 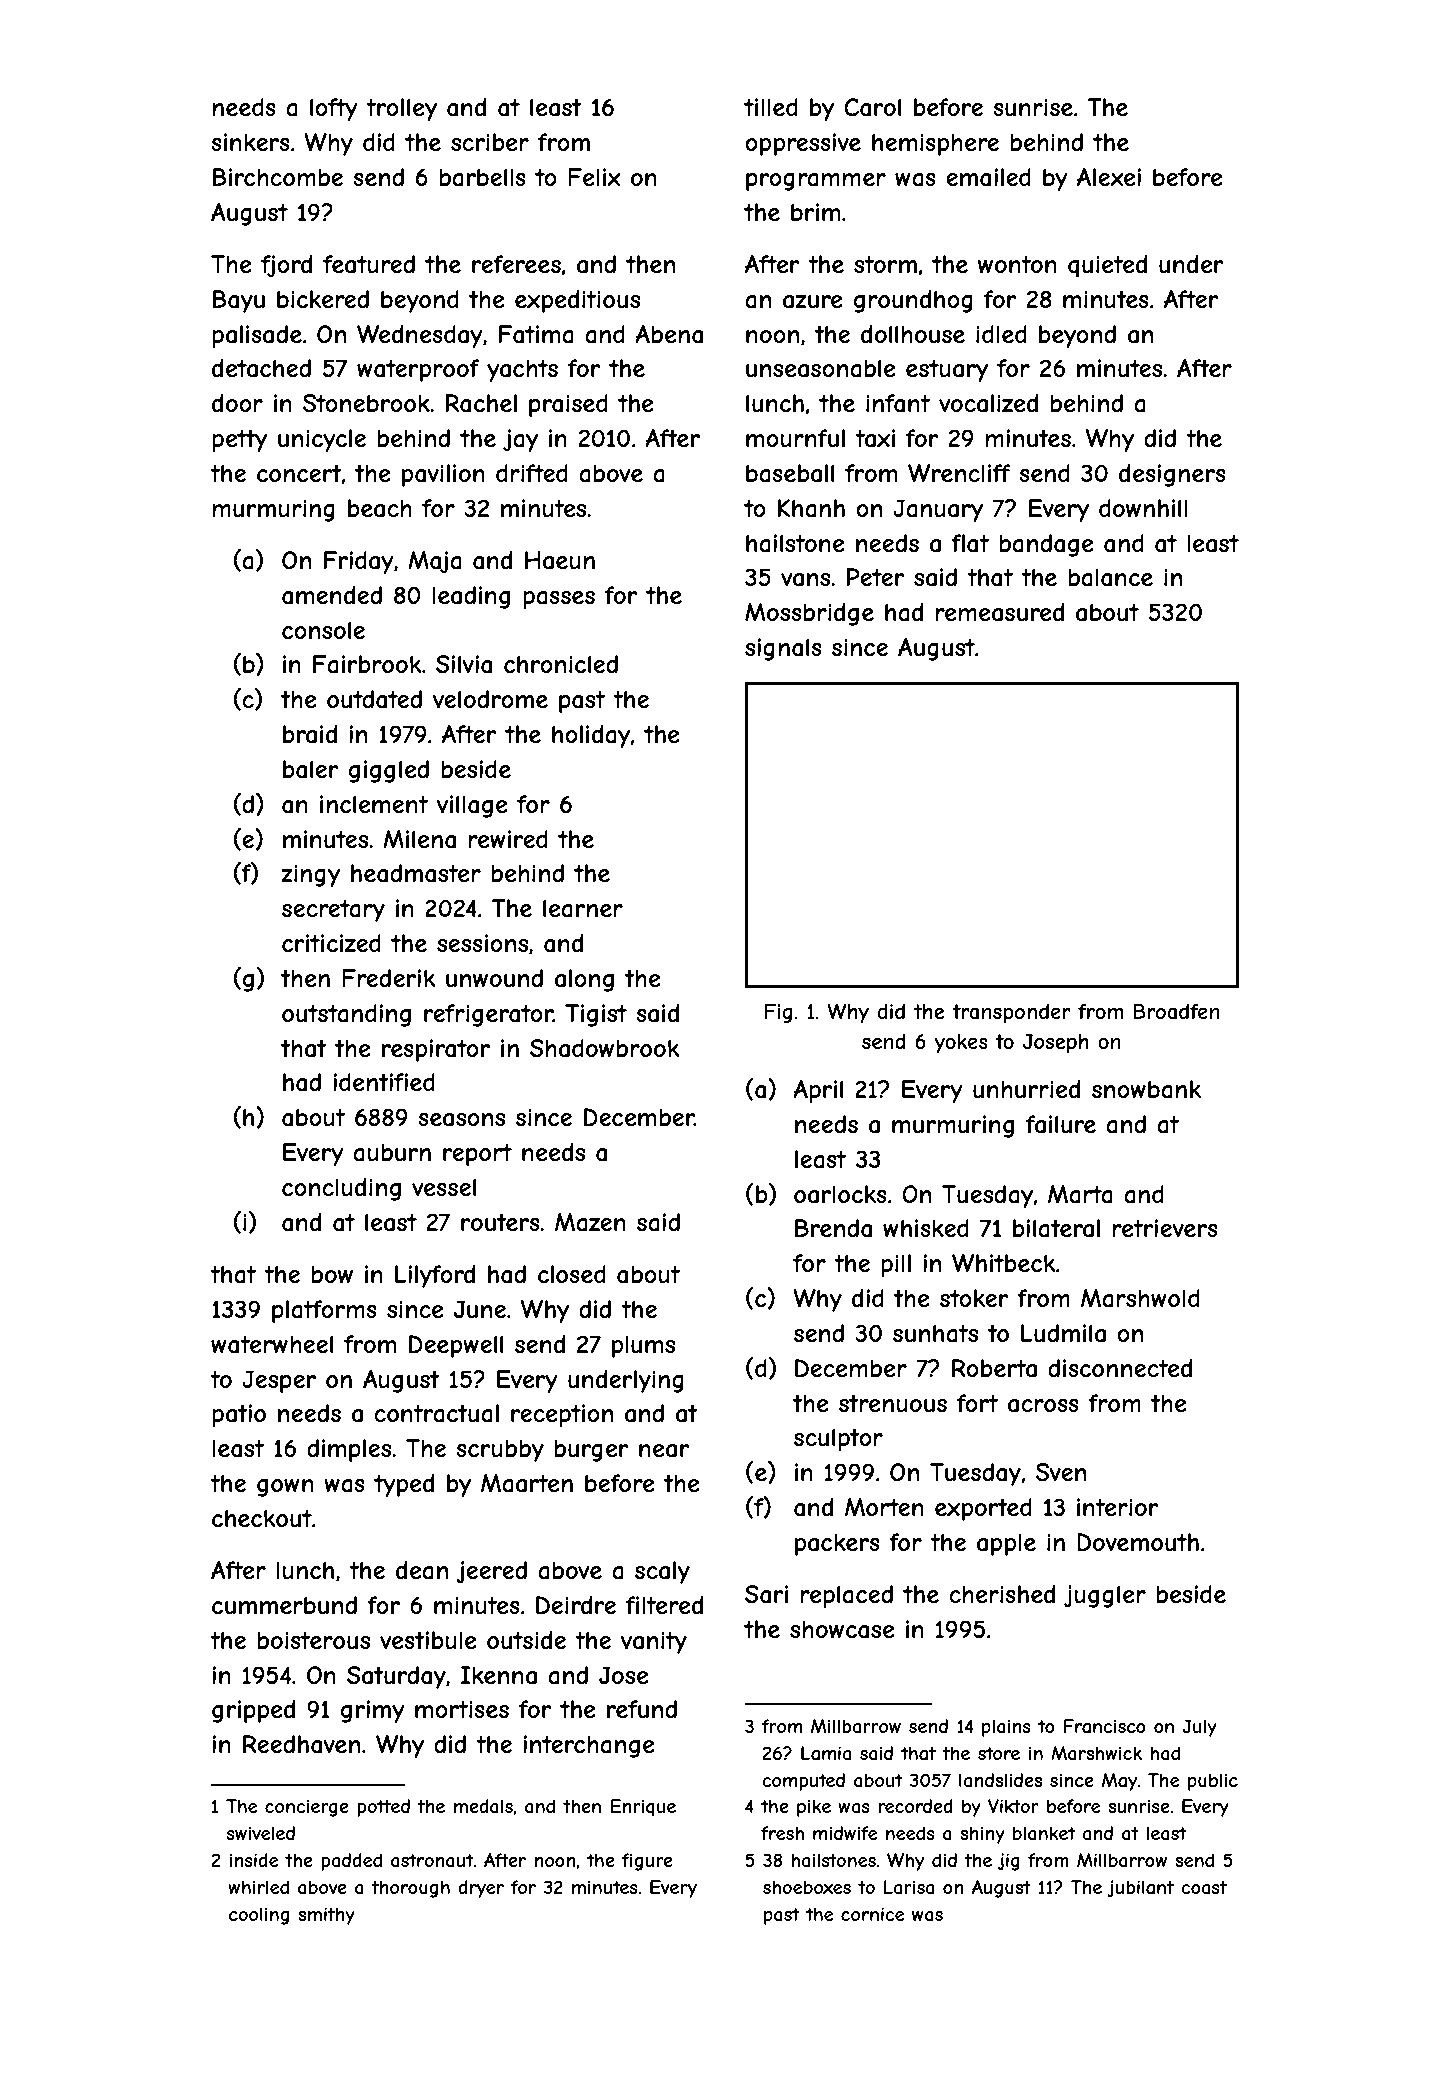 I want to click on signals, so click(x=783, y=649).
